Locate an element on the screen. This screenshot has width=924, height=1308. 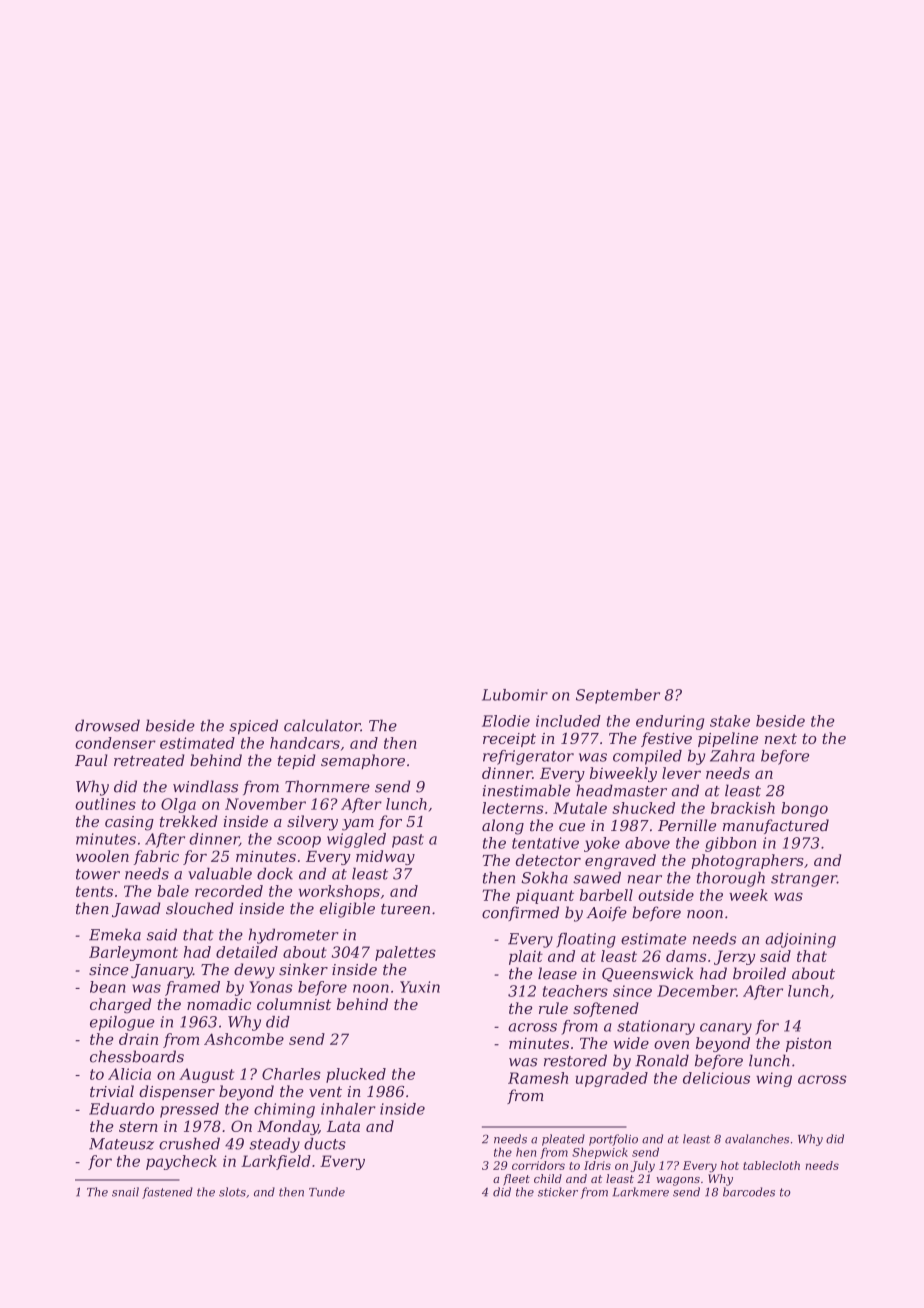
Zahra is located at coordinates (732, 756).
